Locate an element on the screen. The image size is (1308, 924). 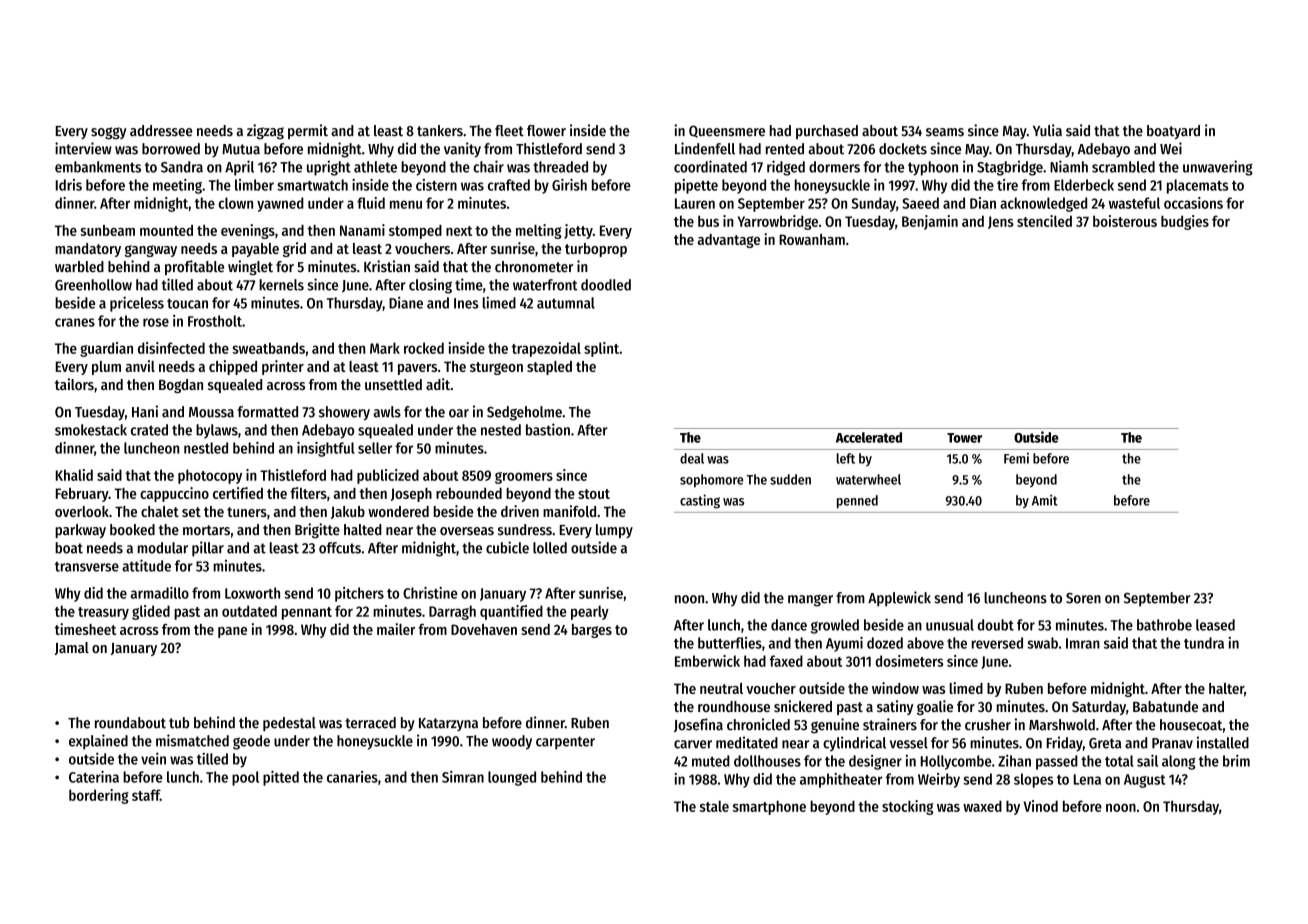
addressee is located at coordinates (161, 131).
